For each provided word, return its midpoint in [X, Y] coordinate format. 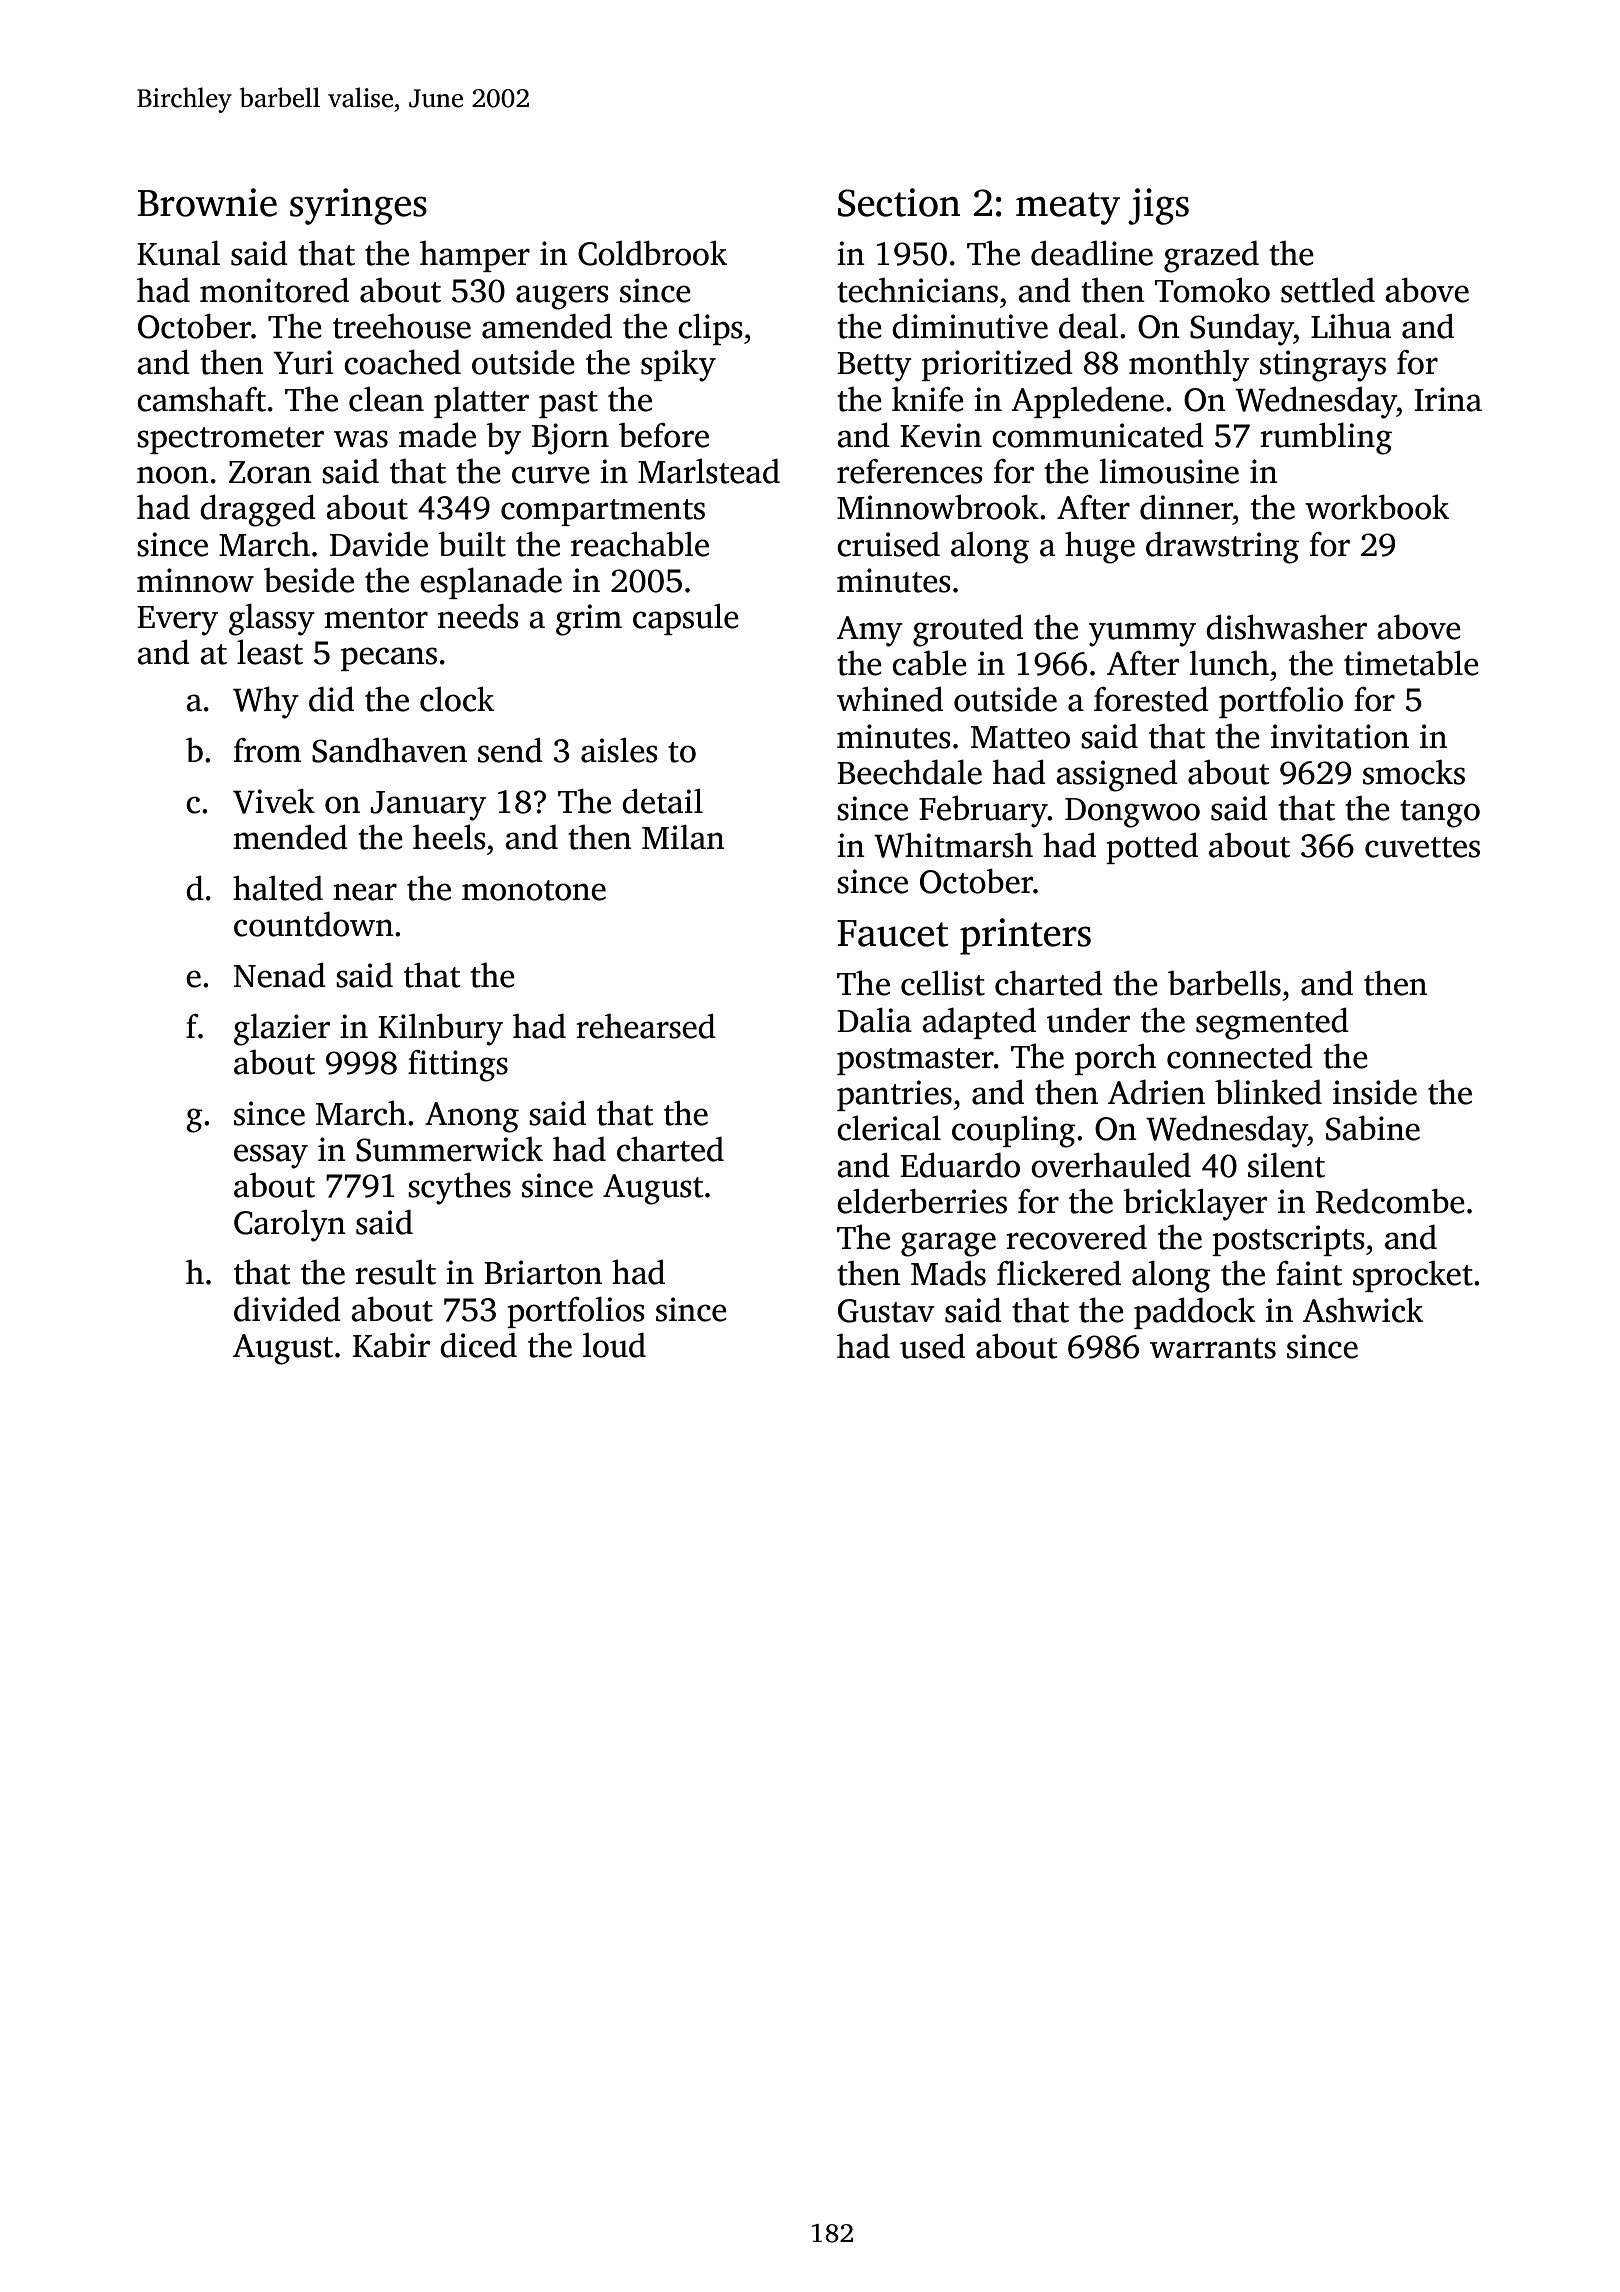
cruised [888, 544]
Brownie [207, 202]
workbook [1377, 507]
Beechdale [909, 772]
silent [1286, 1165]
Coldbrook [652, 253]
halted [278, 888]
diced [478, 1345]
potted [1152, 848]
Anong [472, 1117]
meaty [1068, 208]
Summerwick [449, 1149]
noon [173, 475]
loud [614, 1345]
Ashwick [1363, 1310]
